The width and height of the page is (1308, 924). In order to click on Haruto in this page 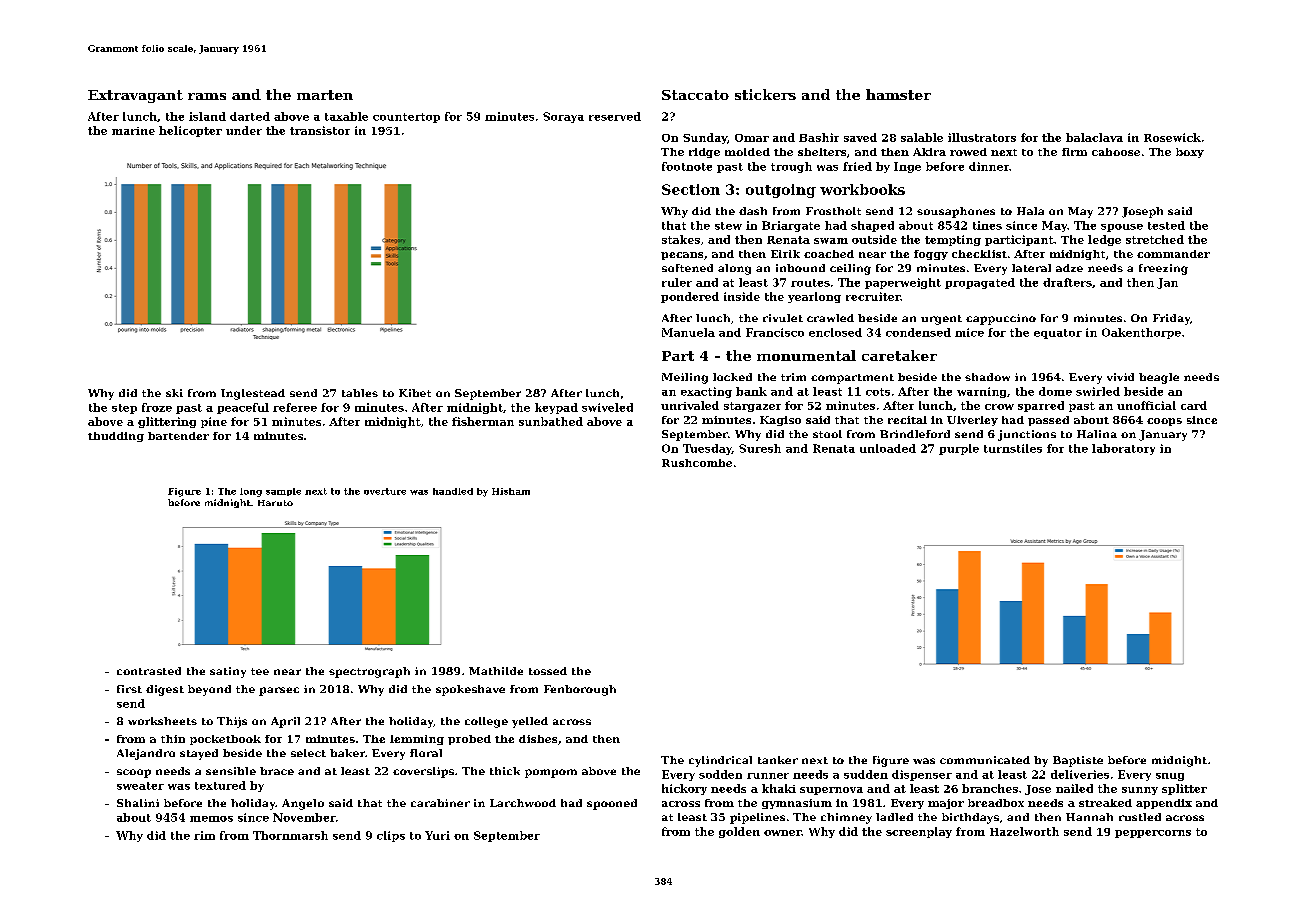, I will do `click(275, 503)`.
